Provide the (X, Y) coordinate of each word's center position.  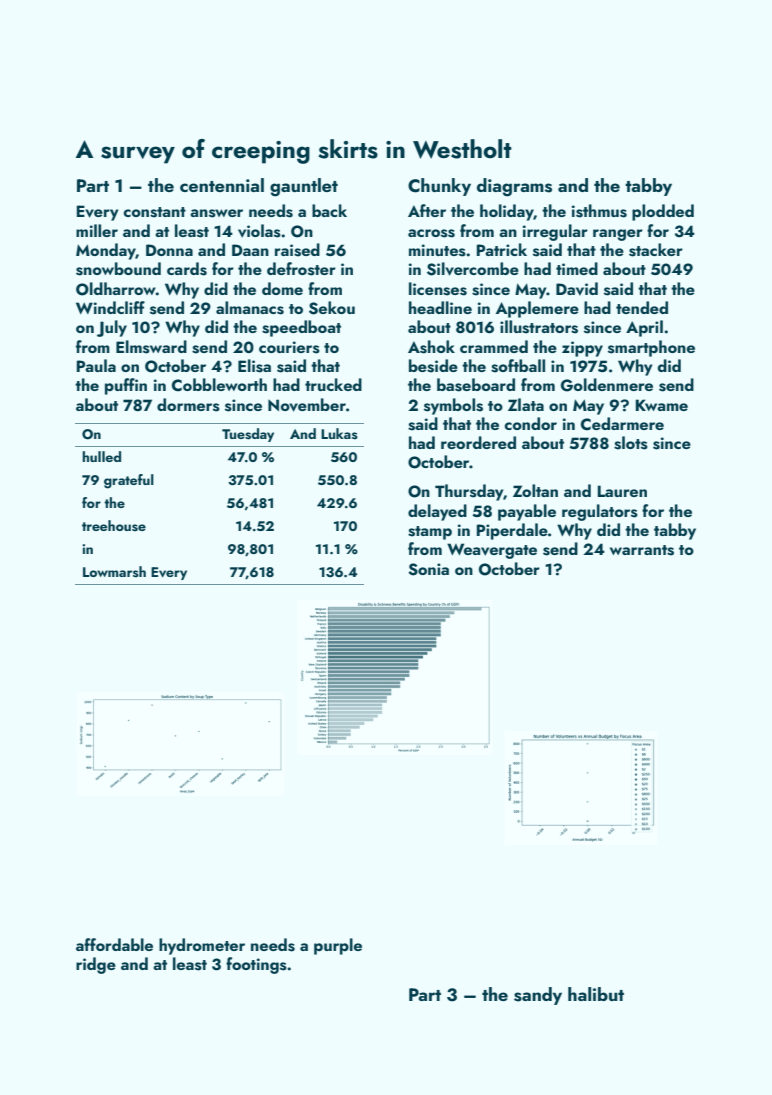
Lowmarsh (114, 572)
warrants (642, 550)
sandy (538, 996)
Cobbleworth (219, 385)
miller (97, 230)
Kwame (662, 405)
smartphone (651, 348)
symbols (453, 406)
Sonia (428, 569)
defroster (301, 269)
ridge (96, 965)
